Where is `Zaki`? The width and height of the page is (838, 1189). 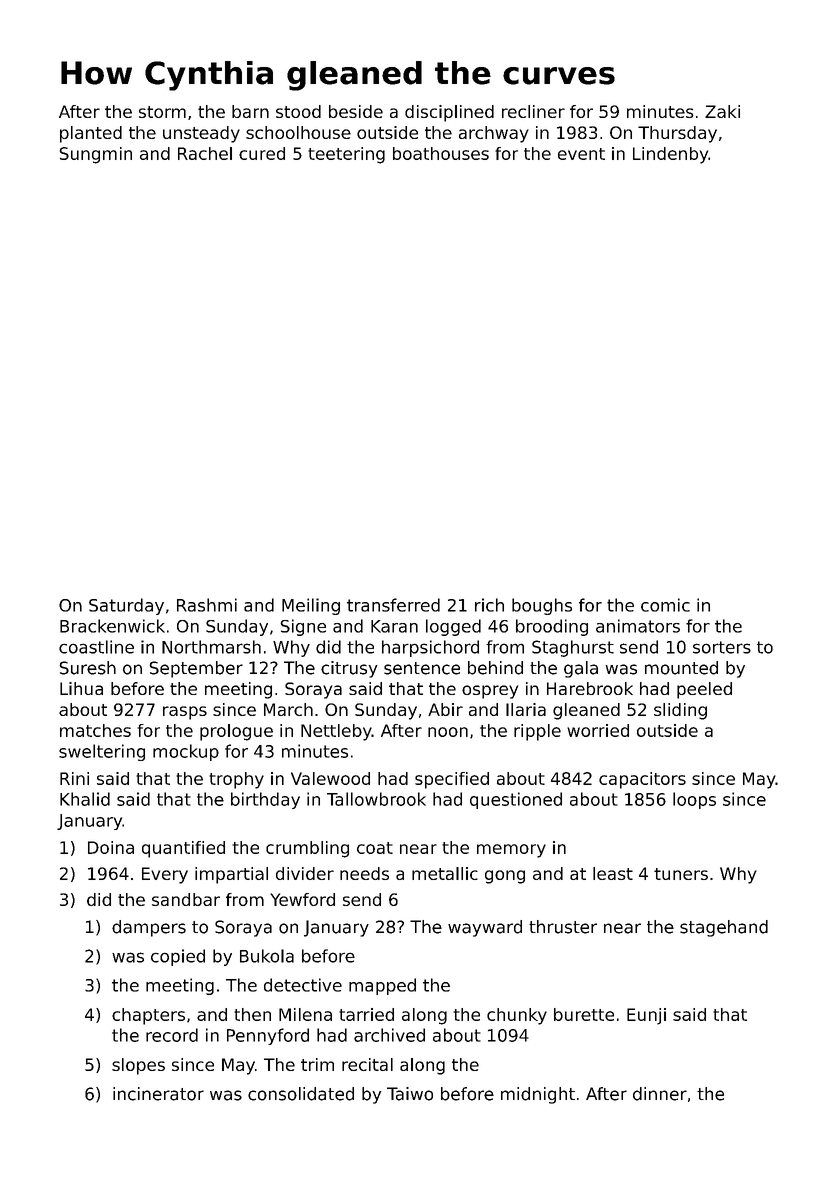 Zaki is located at coordinates (722, 111).
